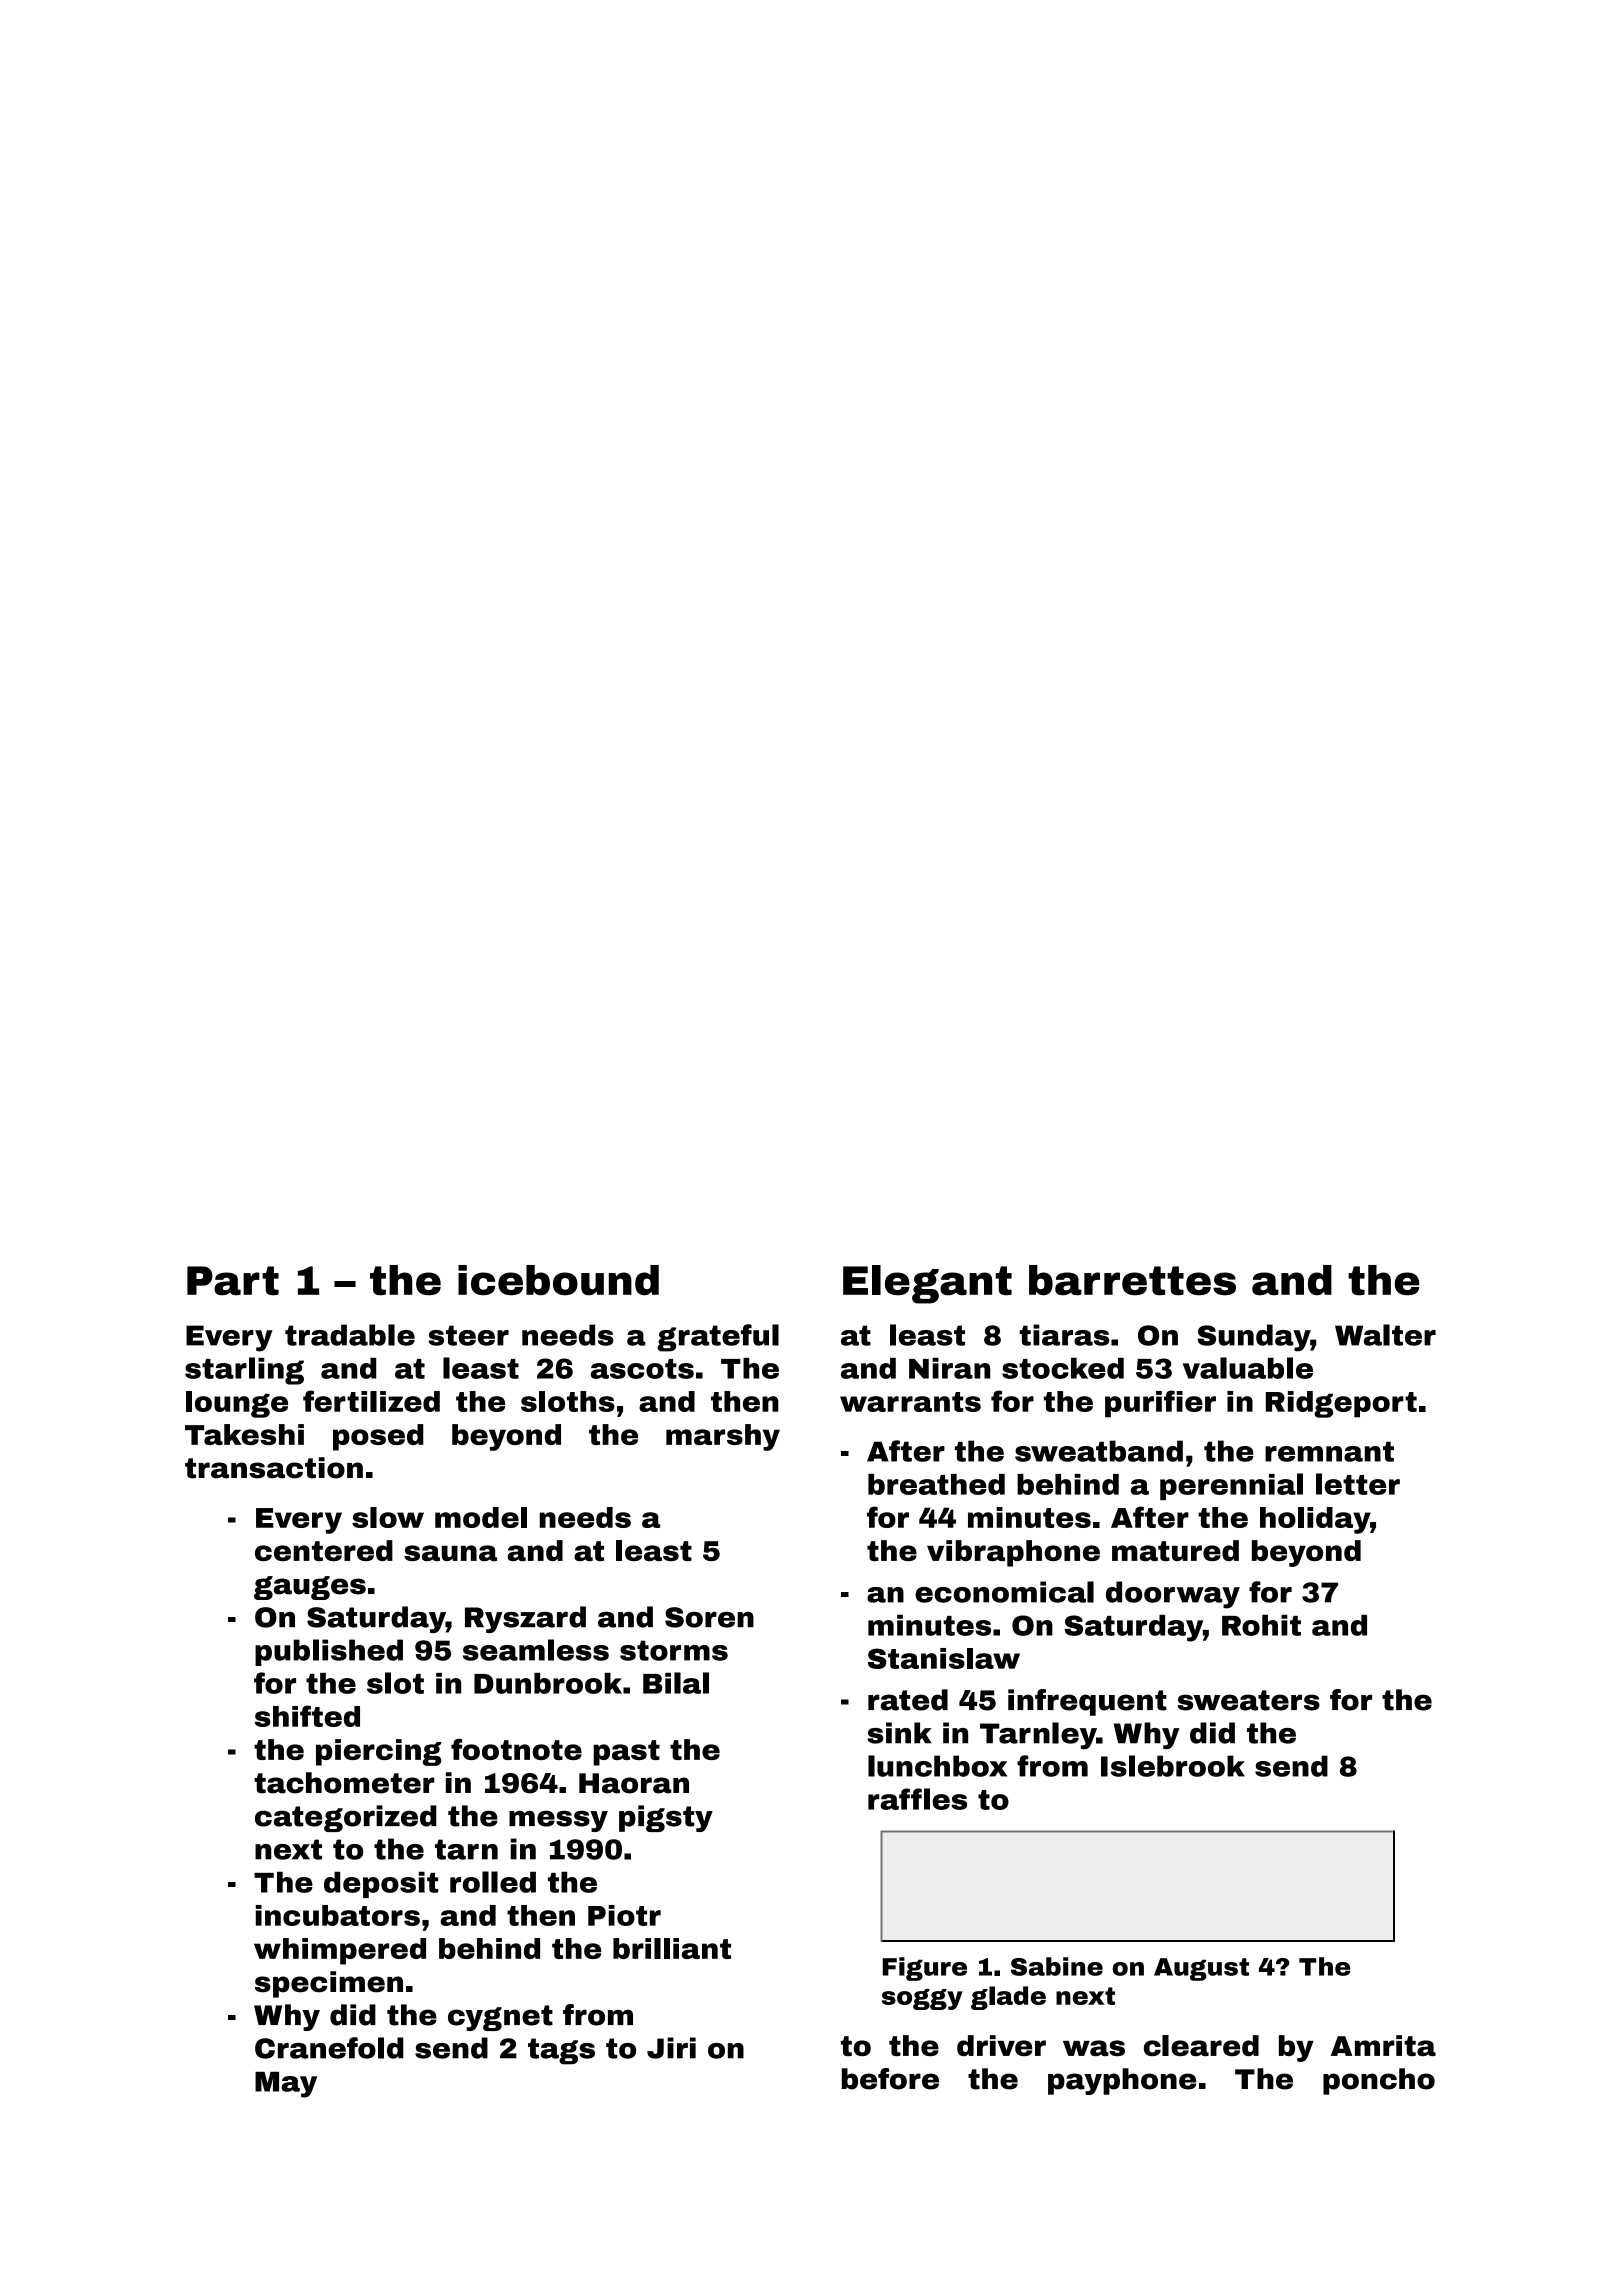  What do you see at coordinates (1329, 1451) in the page?
I see `remnant` at bounding box center [1329, 1451].
